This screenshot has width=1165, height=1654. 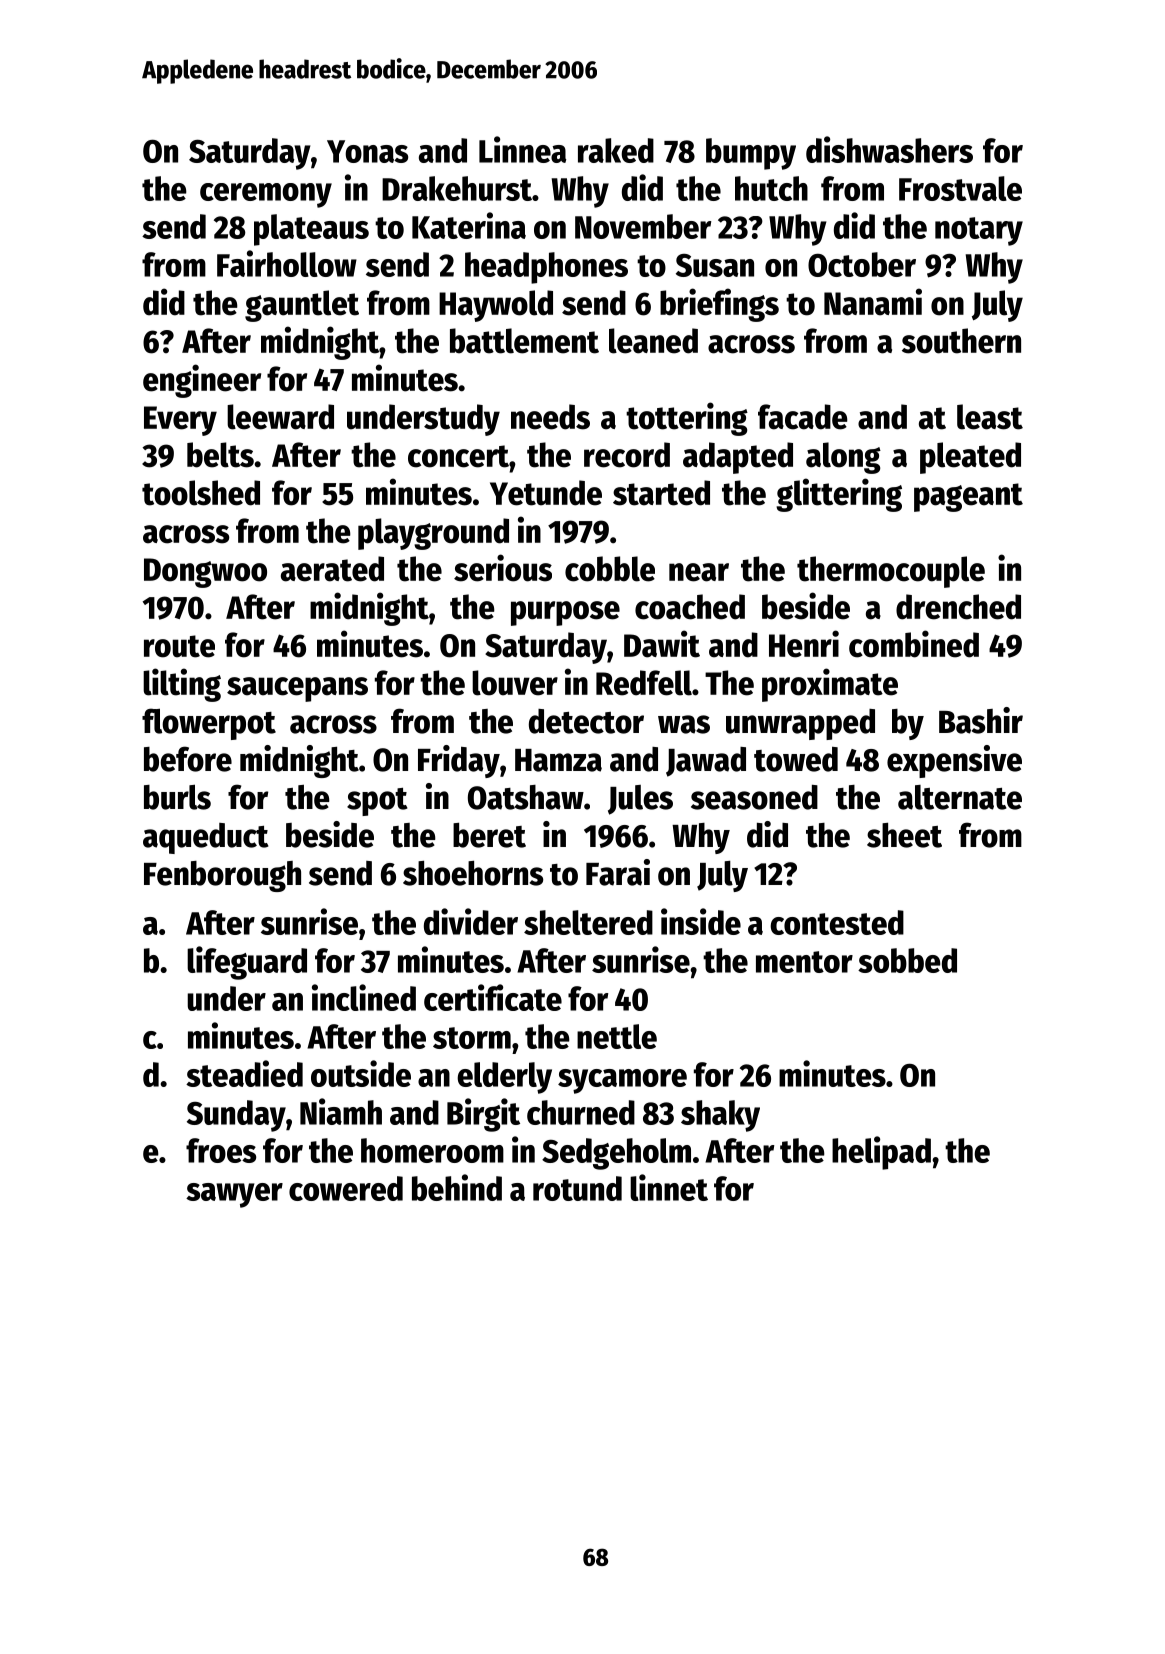 I want to click on Dongwoo, so click(x=205, y=573).
